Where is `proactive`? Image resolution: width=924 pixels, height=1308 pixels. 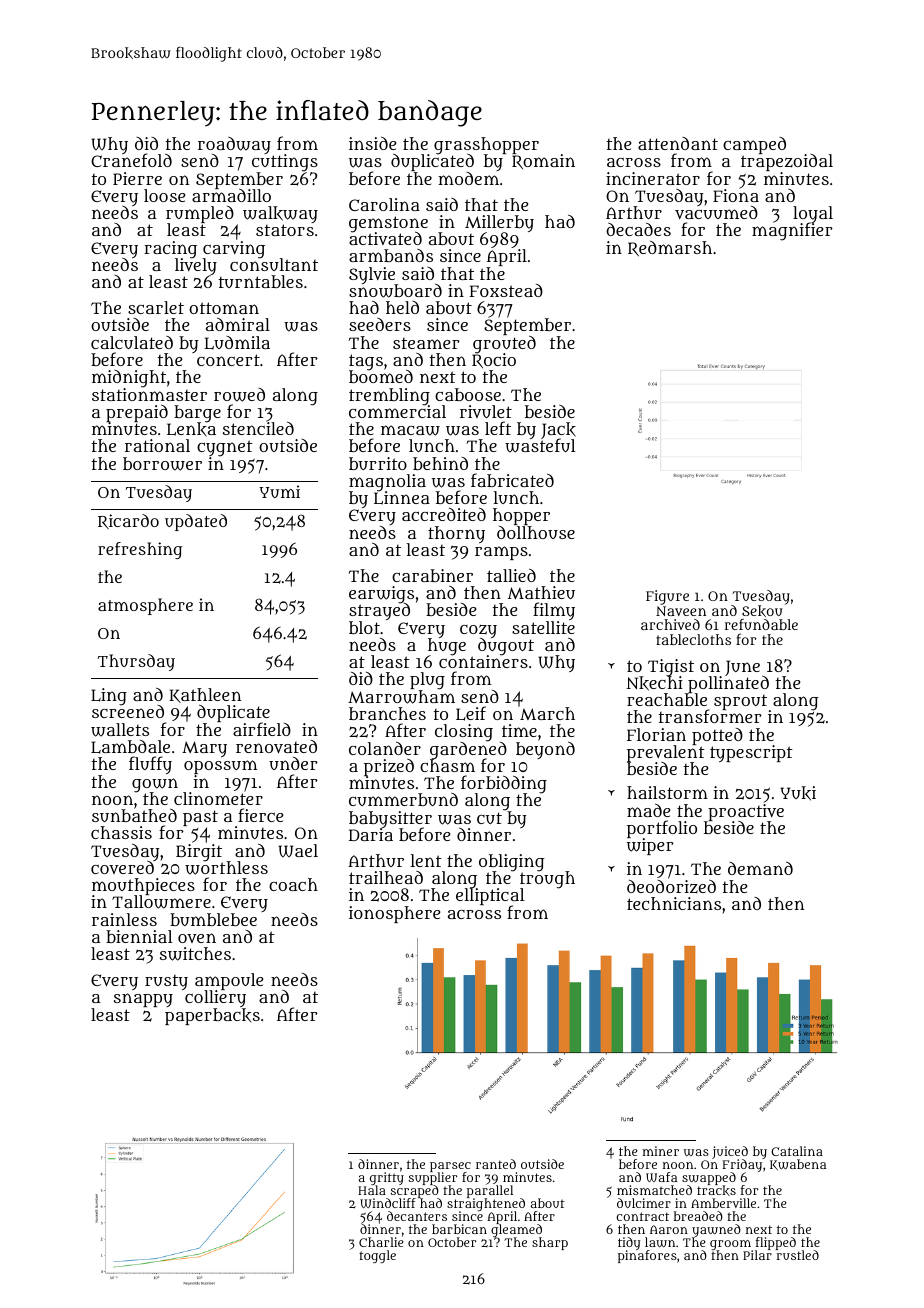
proactive is located at coordinates (746, 812).
